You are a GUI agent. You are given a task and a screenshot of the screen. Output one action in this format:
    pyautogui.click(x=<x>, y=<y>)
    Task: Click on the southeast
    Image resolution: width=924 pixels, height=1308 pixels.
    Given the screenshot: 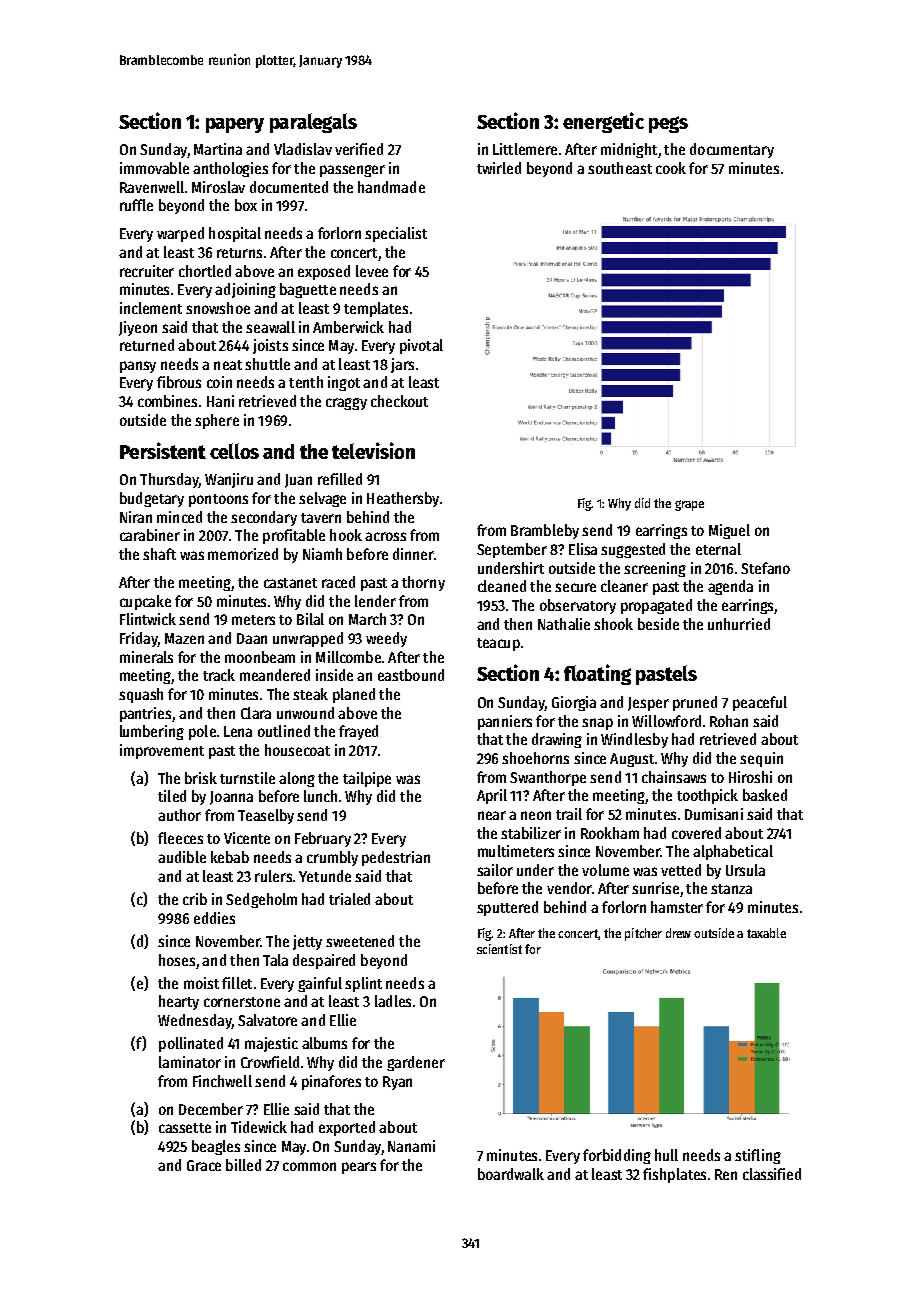 What is the action you would take?
    pyautogui.click(x=620, y=168)
